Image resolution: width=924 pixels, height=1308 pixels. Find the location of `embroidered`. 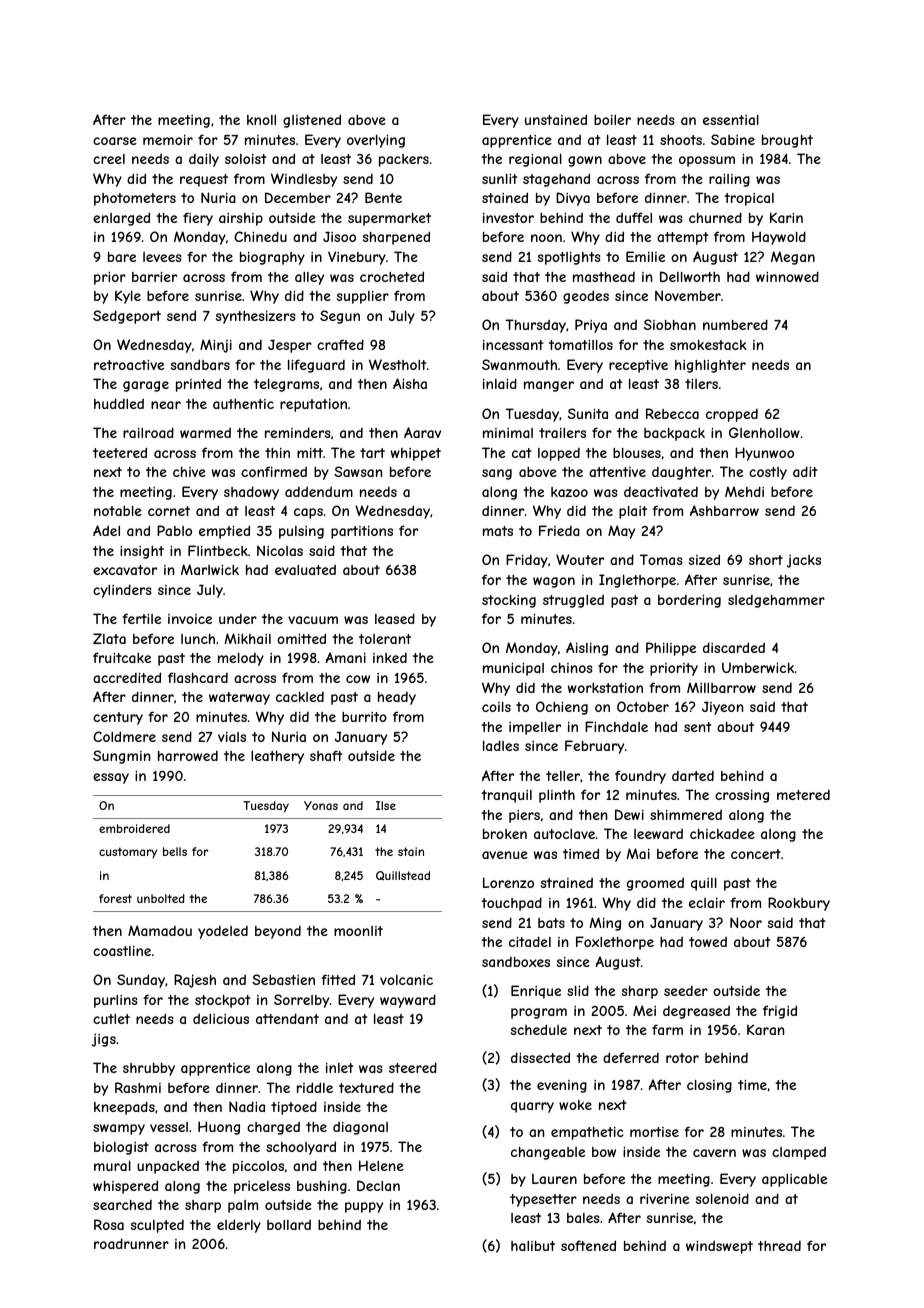

embroidered is located at coordinates (134, 828).
